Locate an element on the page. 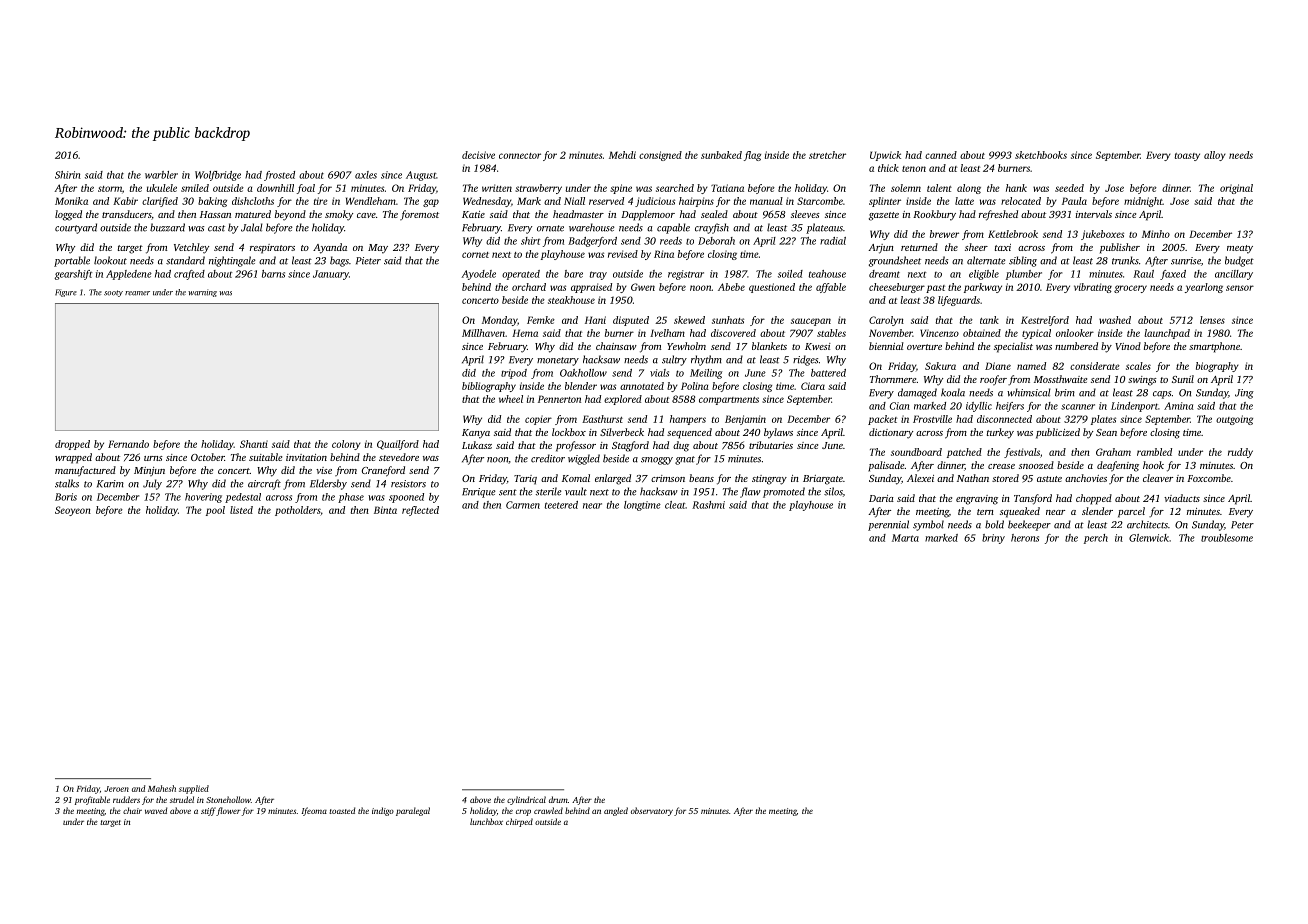 This page has height=924, width=1308. perch is located at coordinates (1096, 539).
